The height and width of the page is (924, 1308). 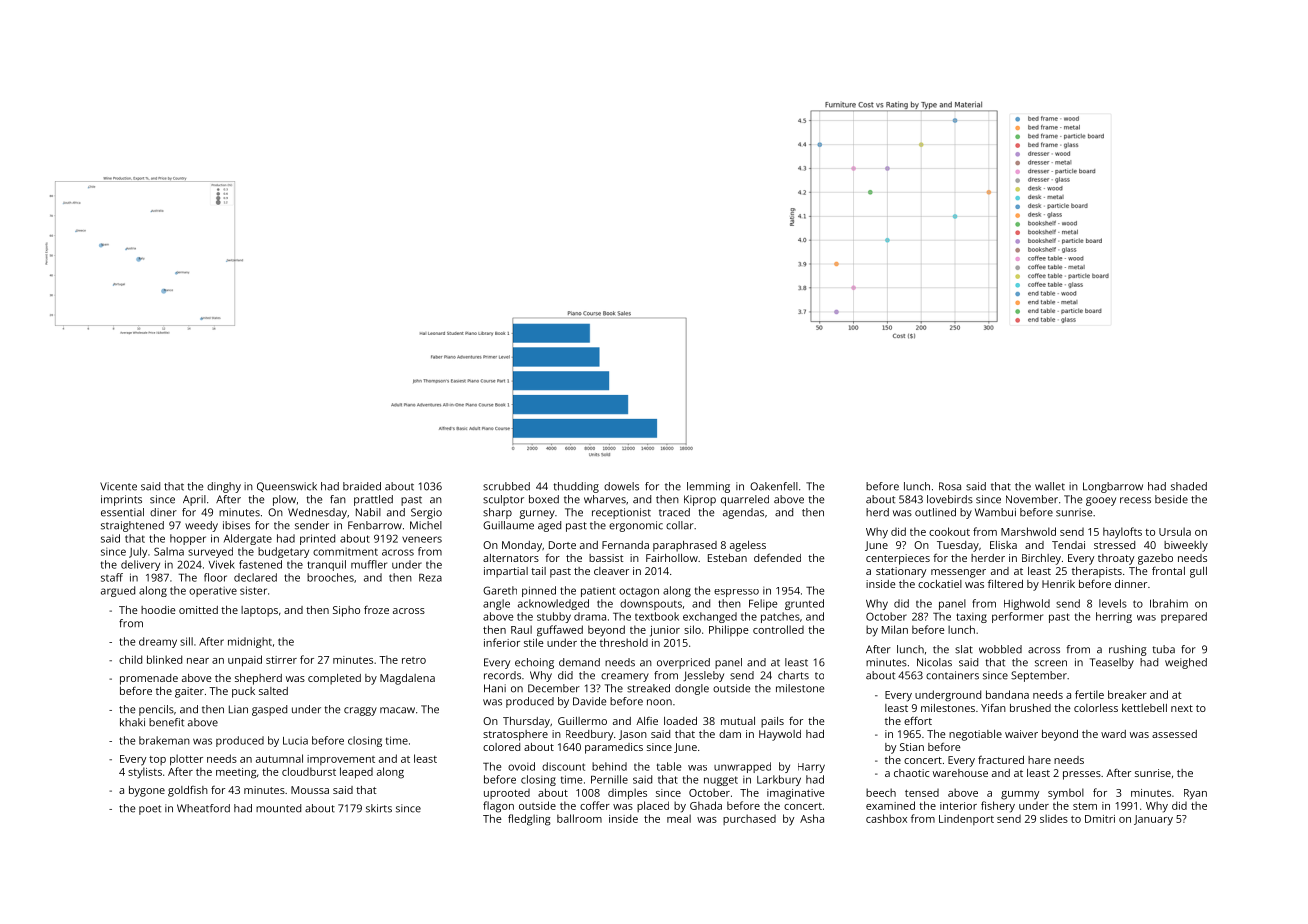 What do you see at coordinates (149, 679) in the page?
I see `promenade` at bounding box center [149, 679].
